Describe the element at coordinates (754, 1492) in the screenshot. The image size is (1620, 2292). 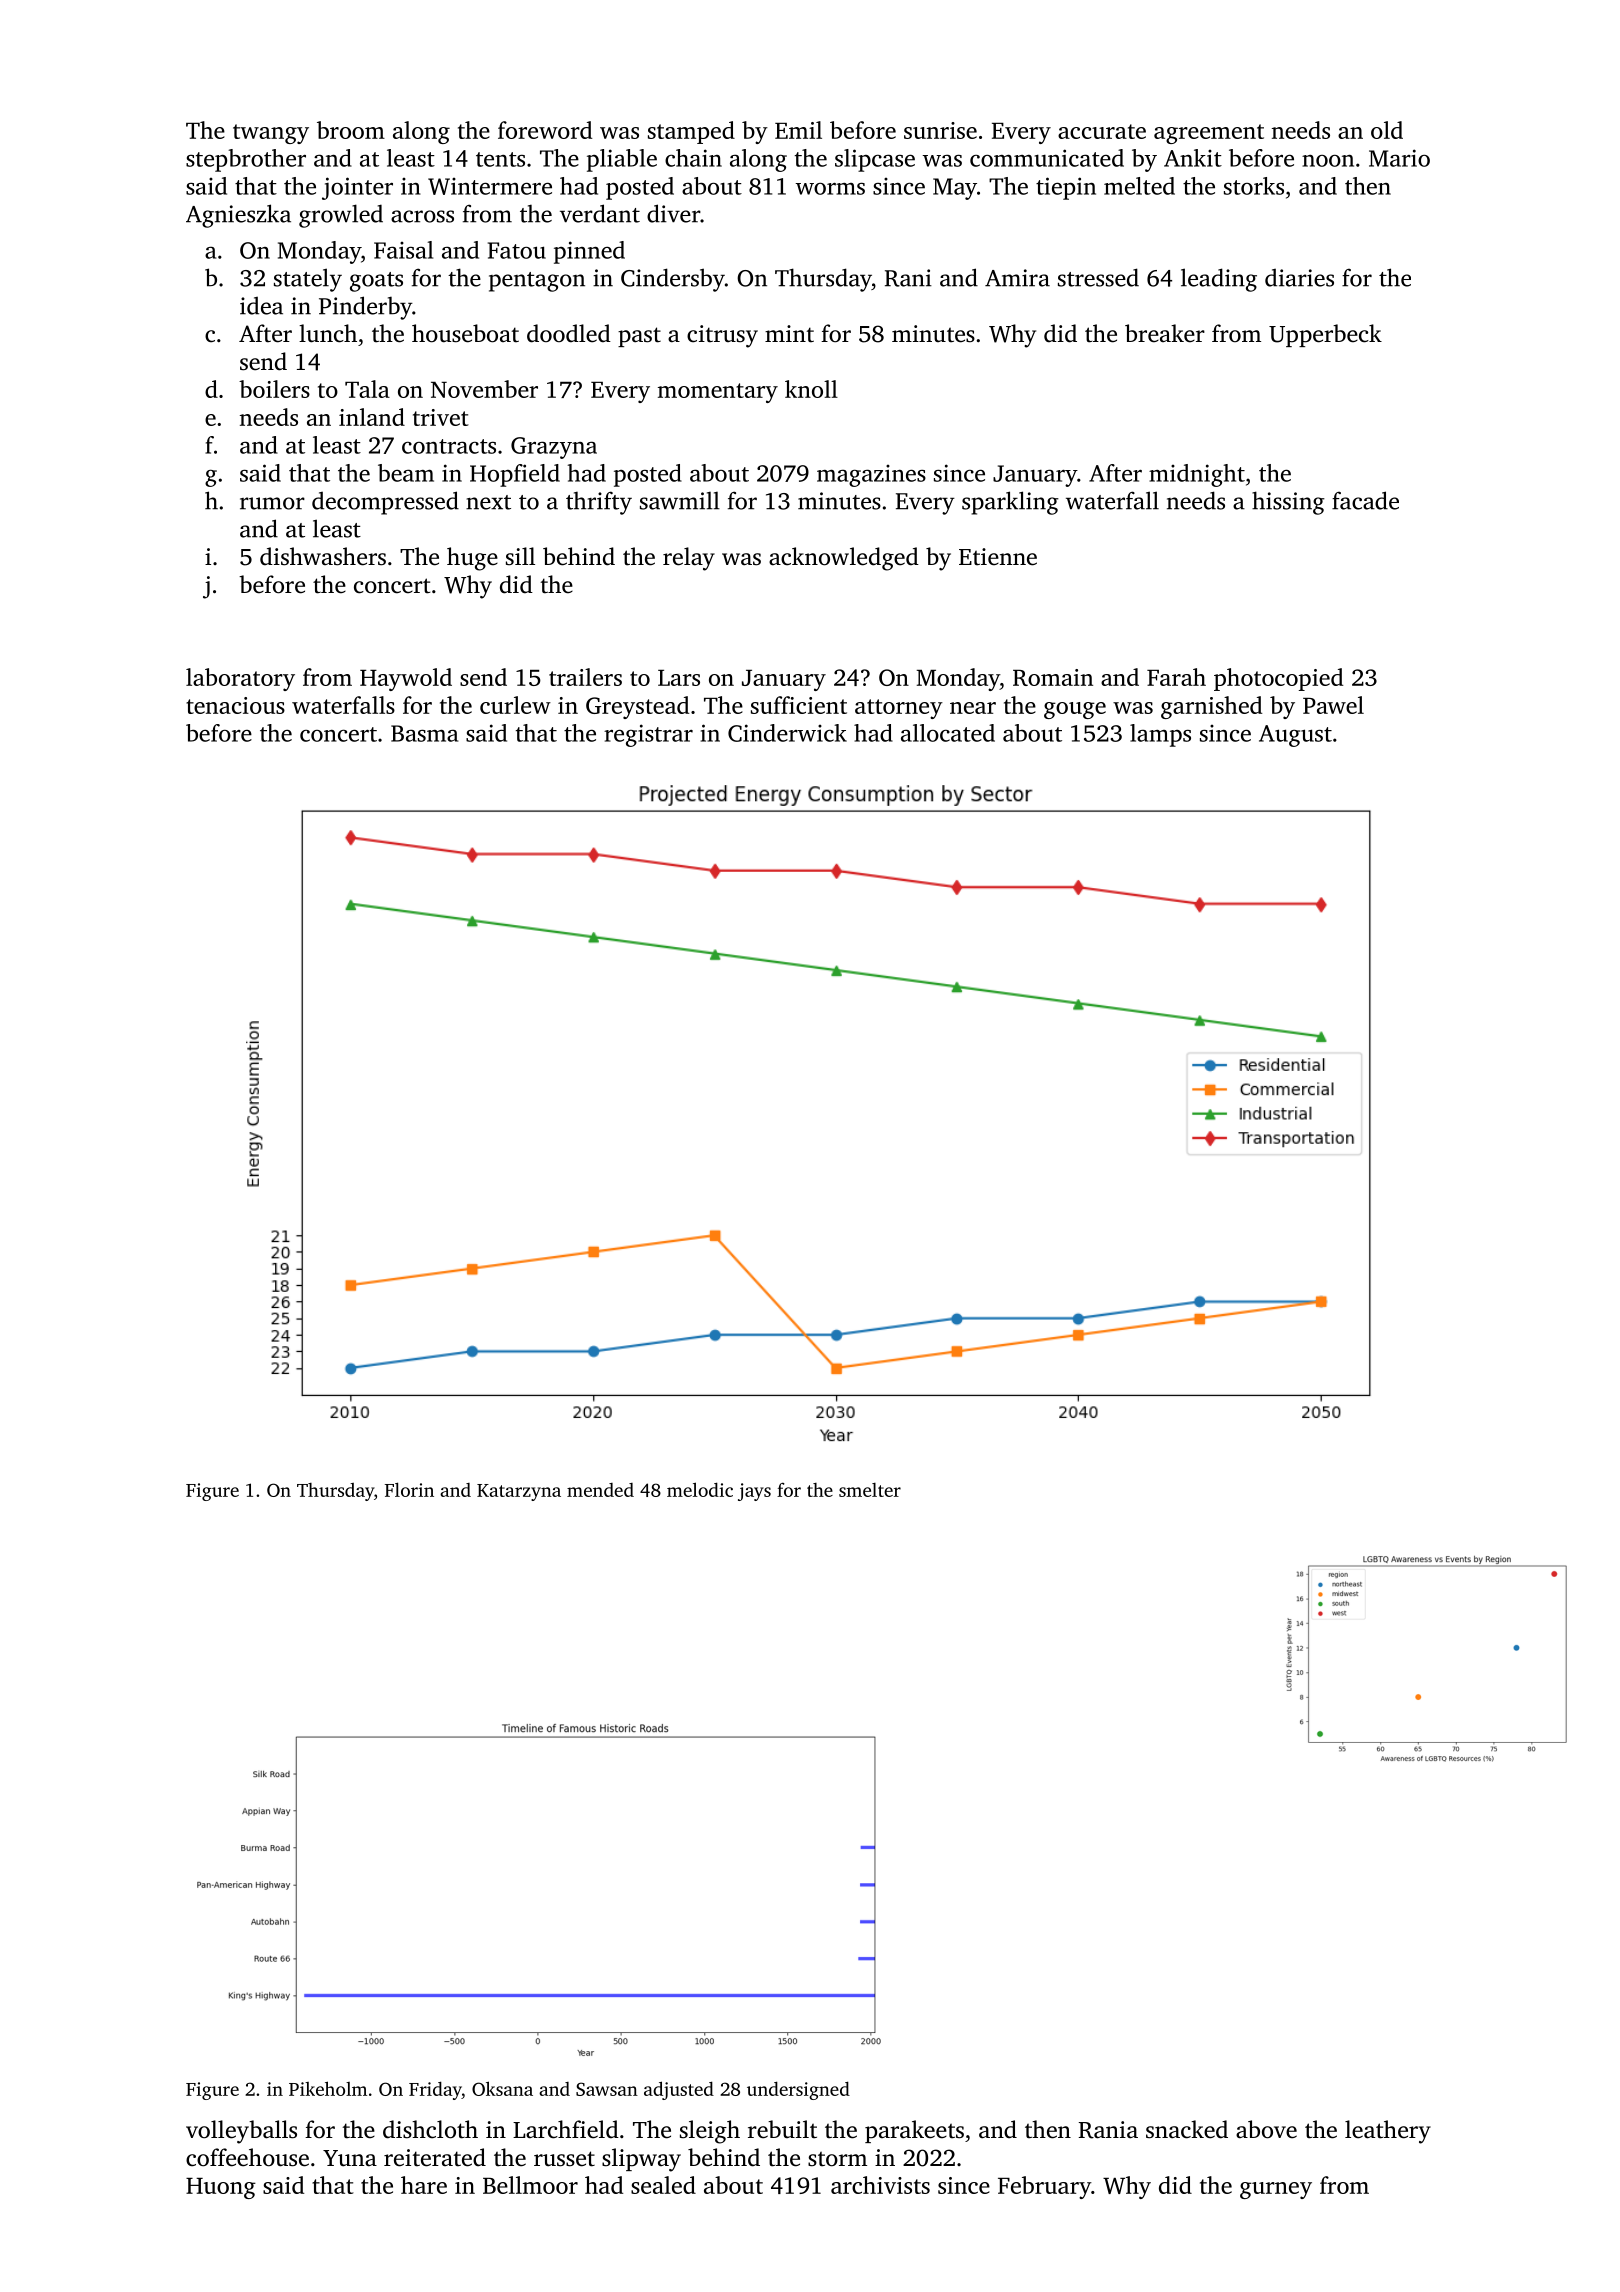
I see `jays` at that location.
